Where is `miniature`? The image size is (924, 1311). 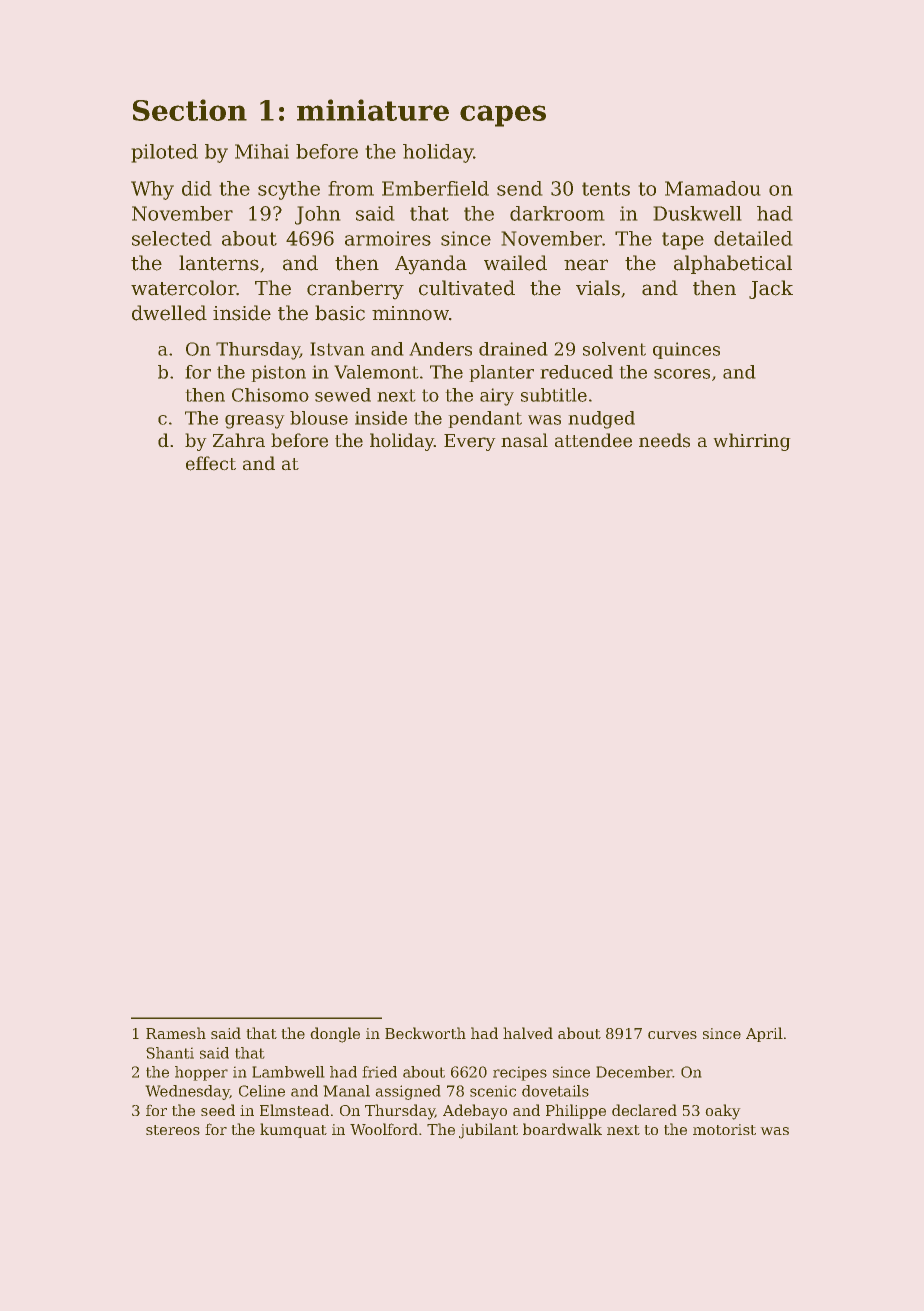 miniature is located at coordinates (373, 110).
